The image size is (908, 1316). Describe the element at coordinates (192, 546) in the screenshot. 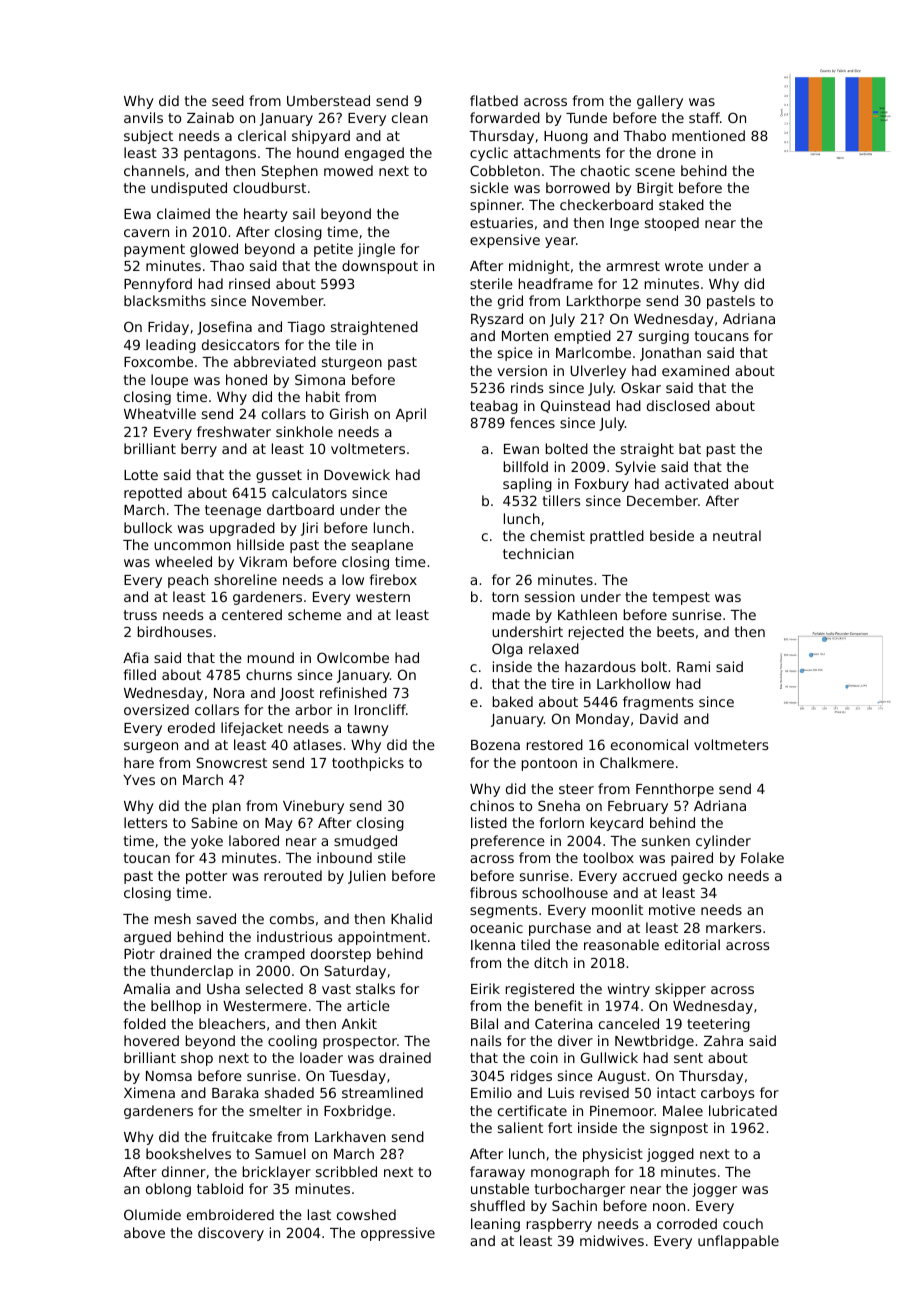

I see `uncommon` at that location.
